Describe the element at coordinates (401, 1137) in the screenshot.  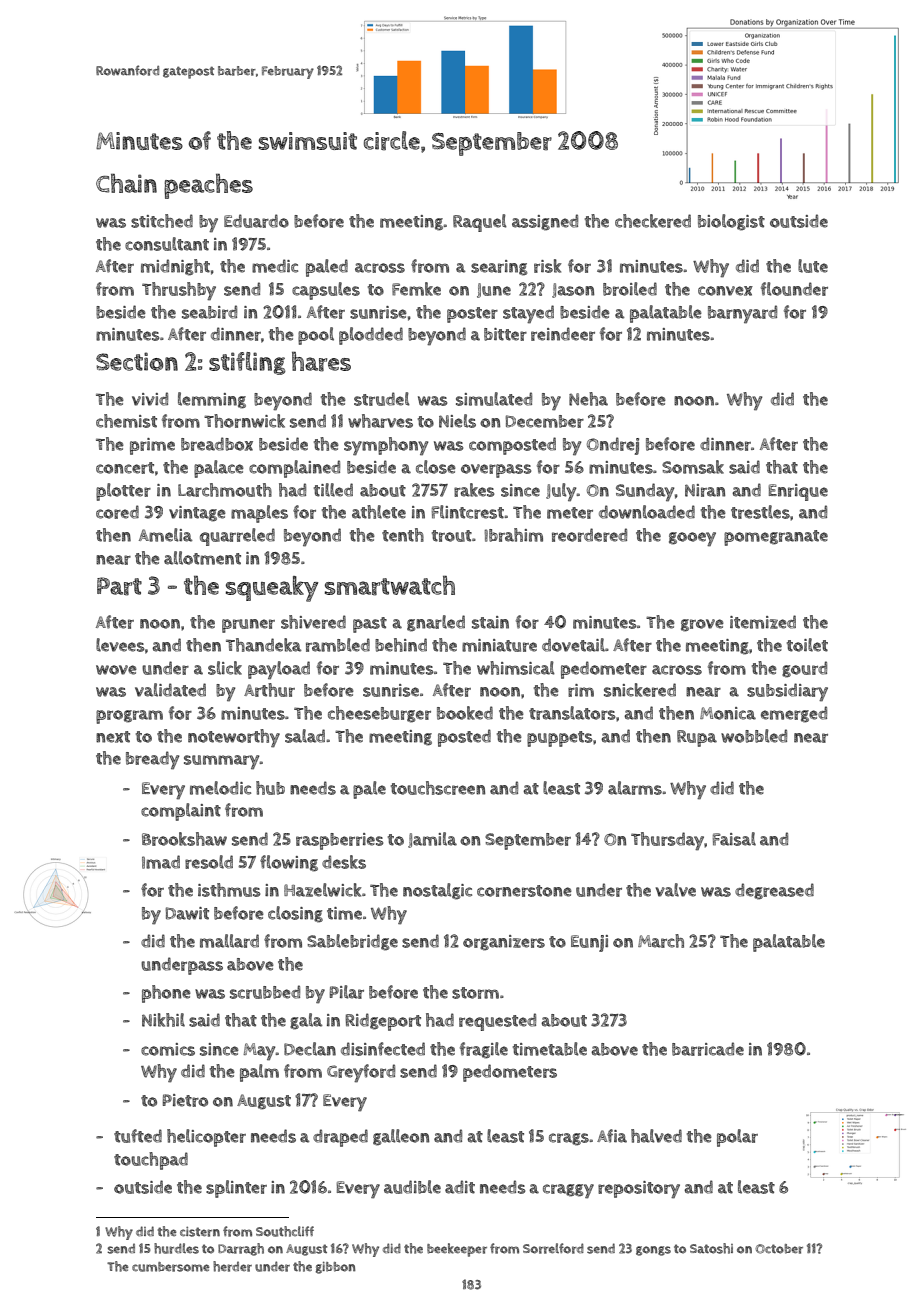
I see `galleon` at that location.
